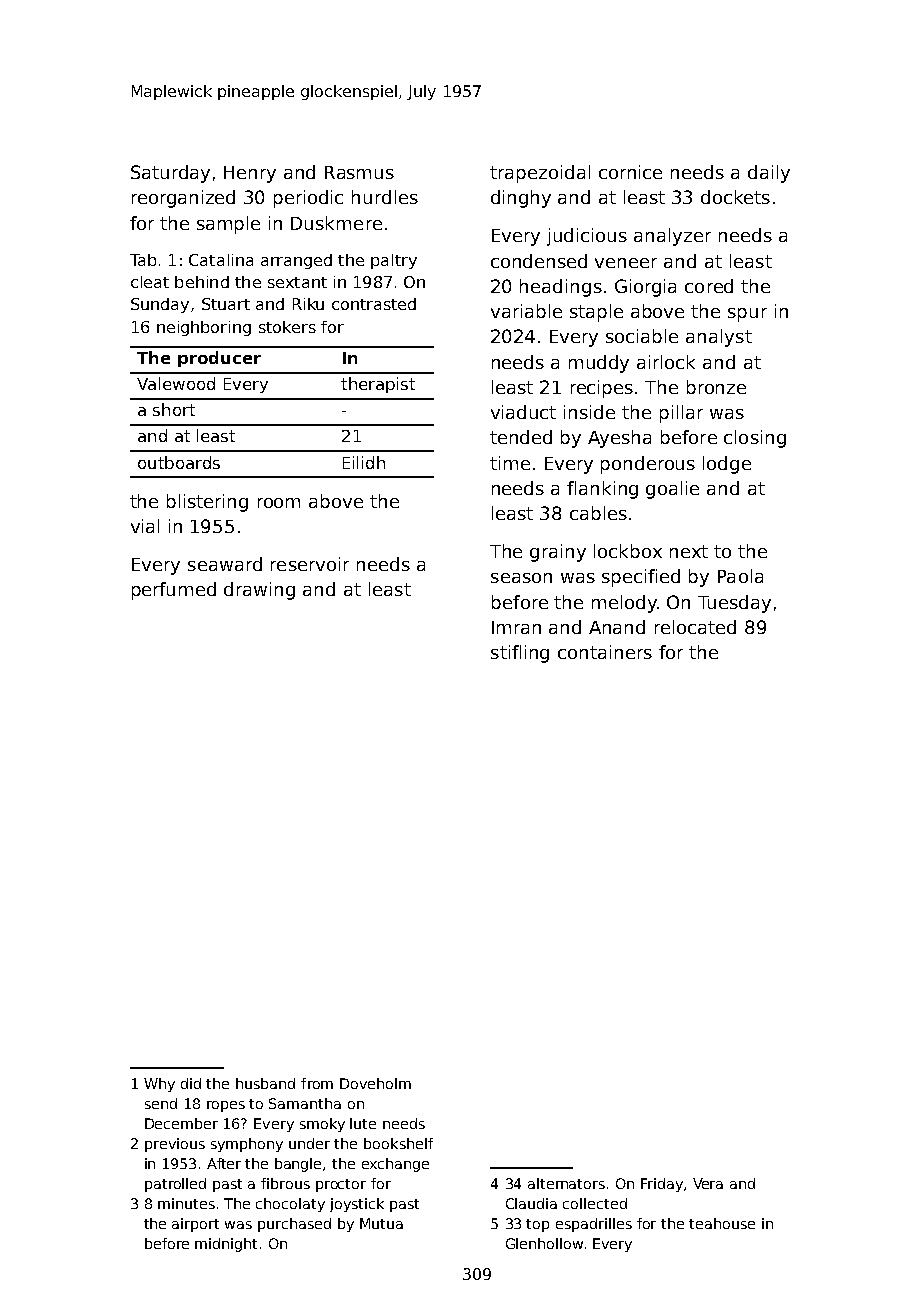 The height and width of the screenshot is (1311, 924). I want to click on drawing, so click(259, 591).
